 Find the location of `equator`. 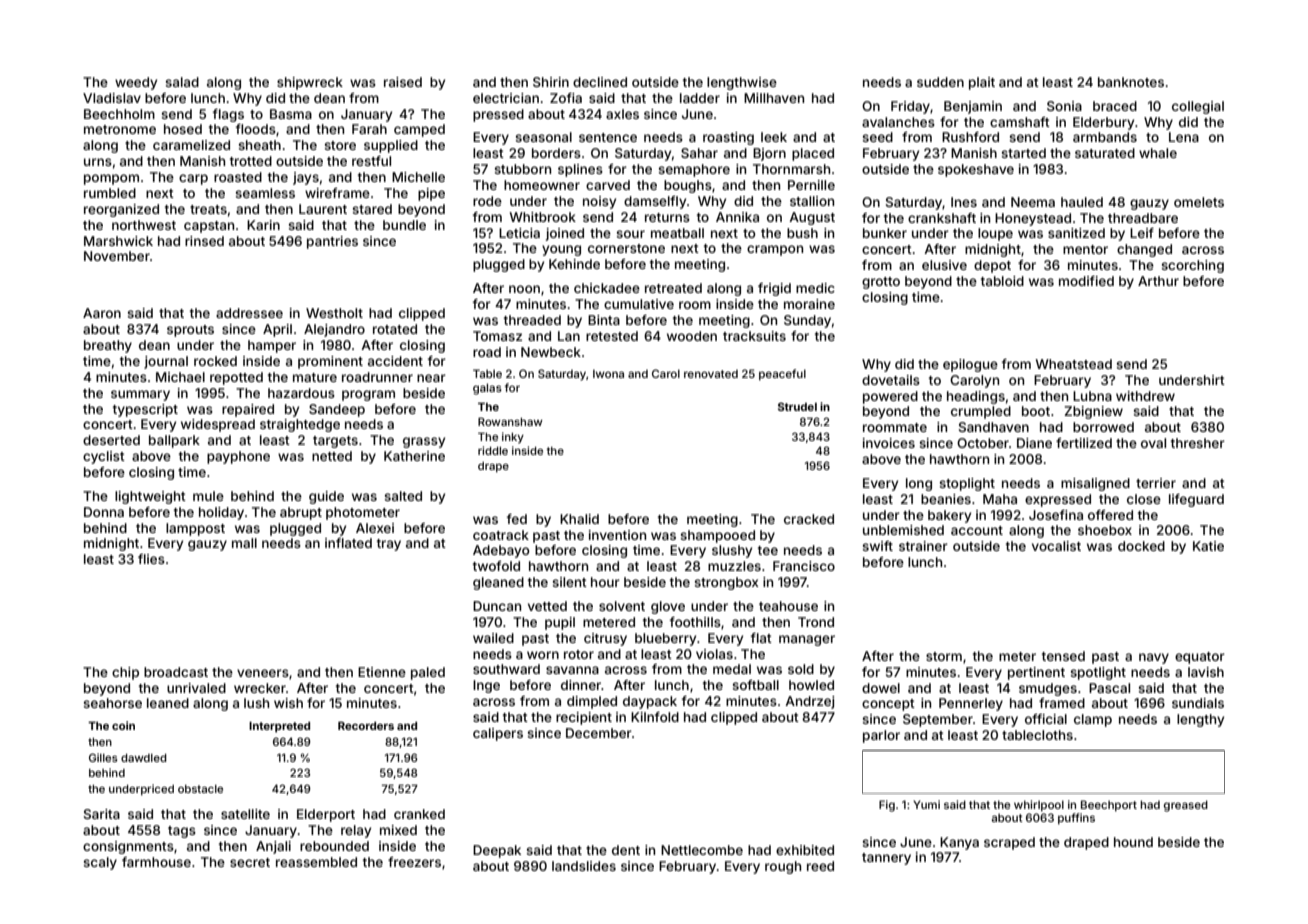

equator is located at coordinates (1200, 658).
